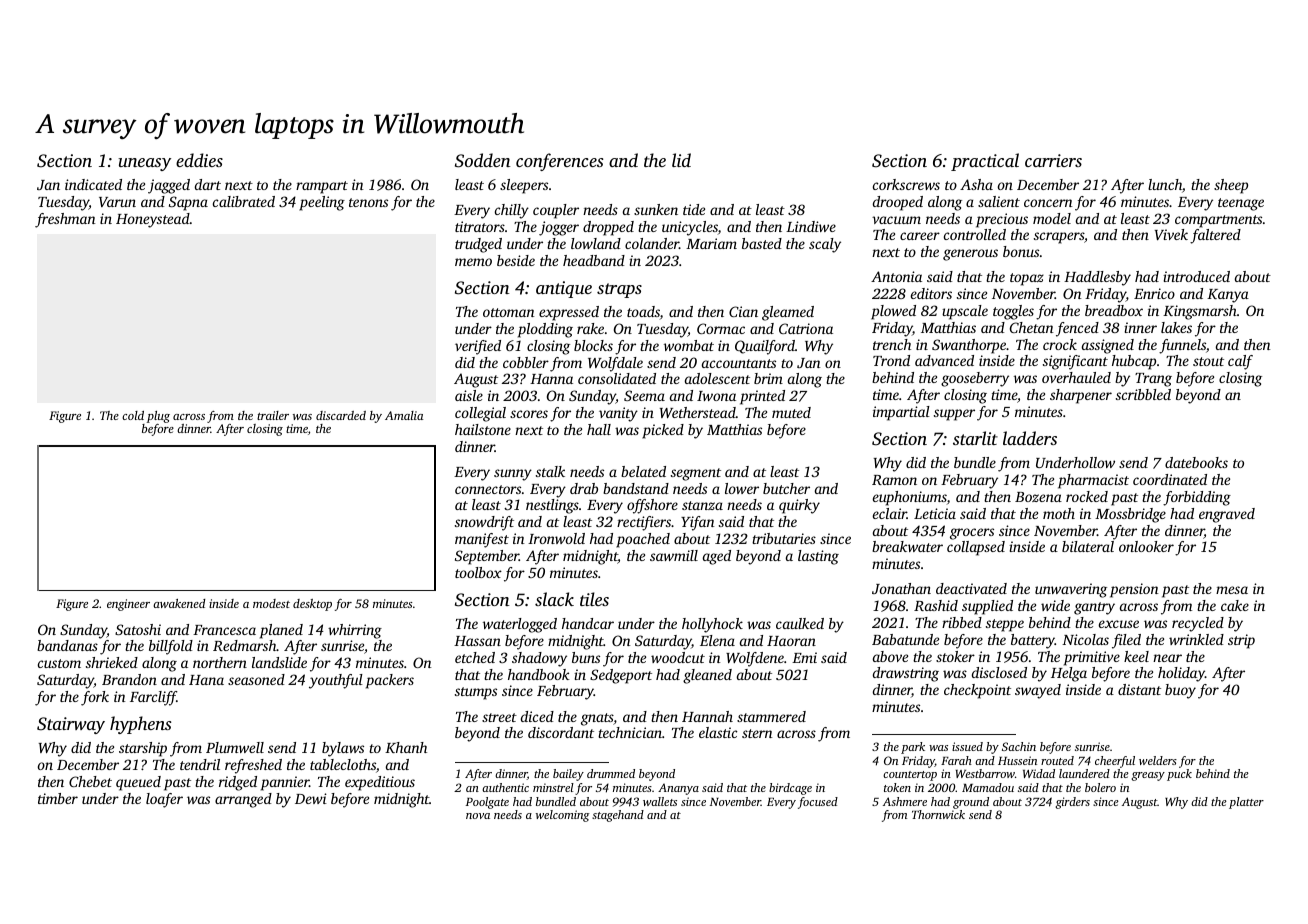  I want to click on Dewi, so click(311, 798).
